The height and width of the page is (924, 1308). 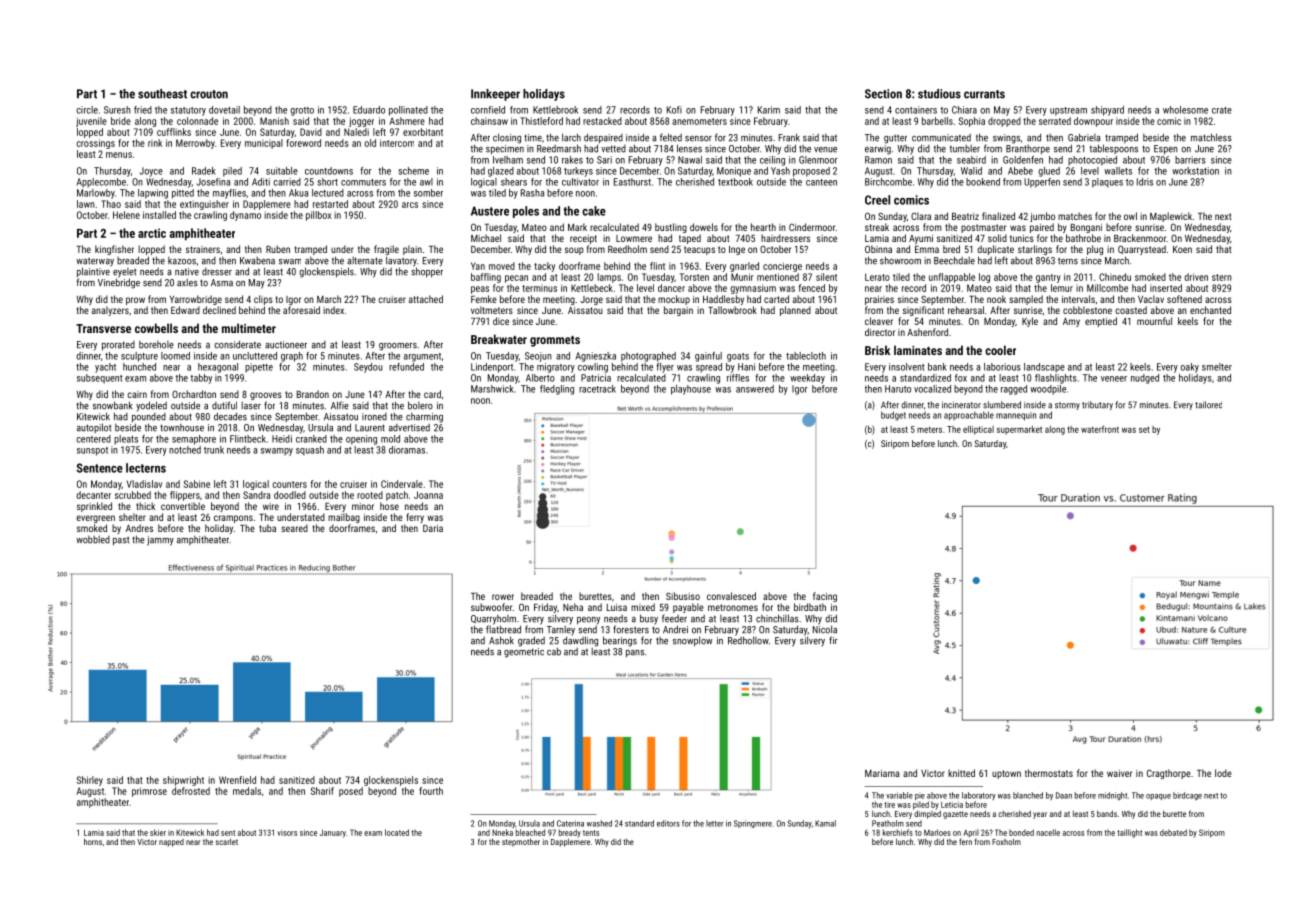 What do you see at coordinates (555, 110) in the page?
I see `Kettlebrook` at bounding box center [555, 110].
